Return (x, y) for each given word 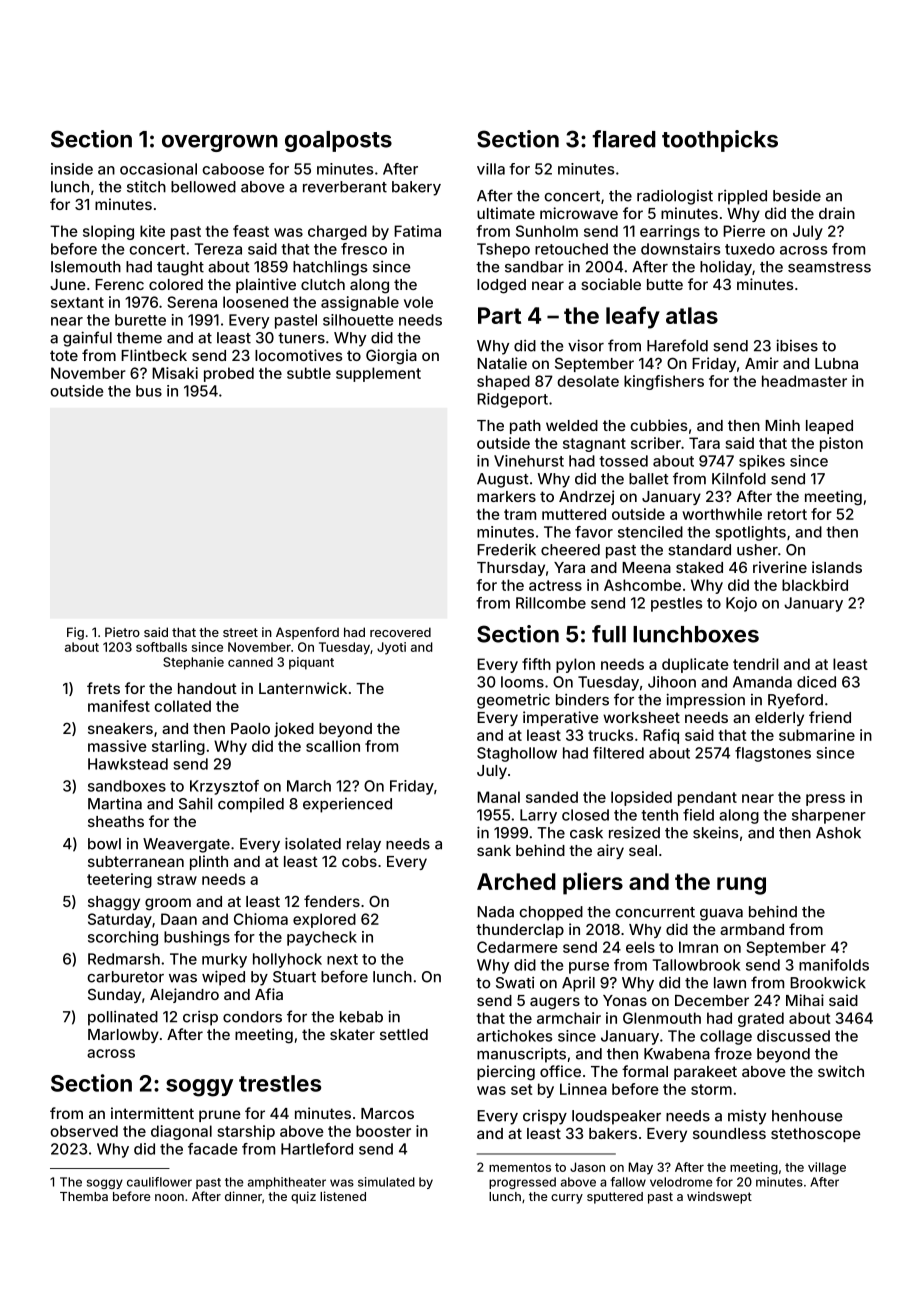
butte (665, 284)
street (240, 632)
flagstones (773, 754)
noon (169, 1197)
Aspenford (307, 633)
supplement (378, 374)
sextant (77, 302)
